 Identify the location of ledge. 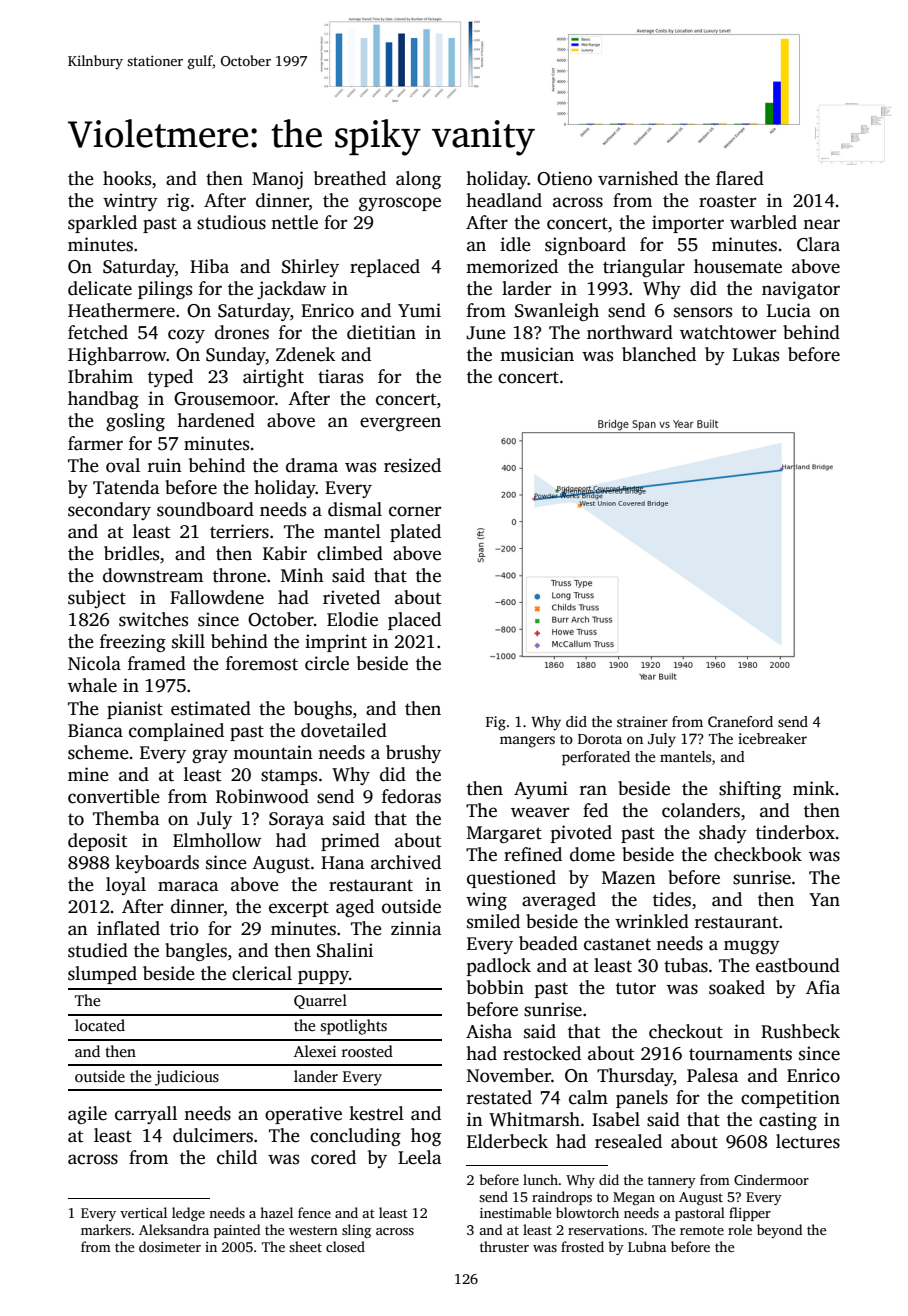
(188, 1214).
